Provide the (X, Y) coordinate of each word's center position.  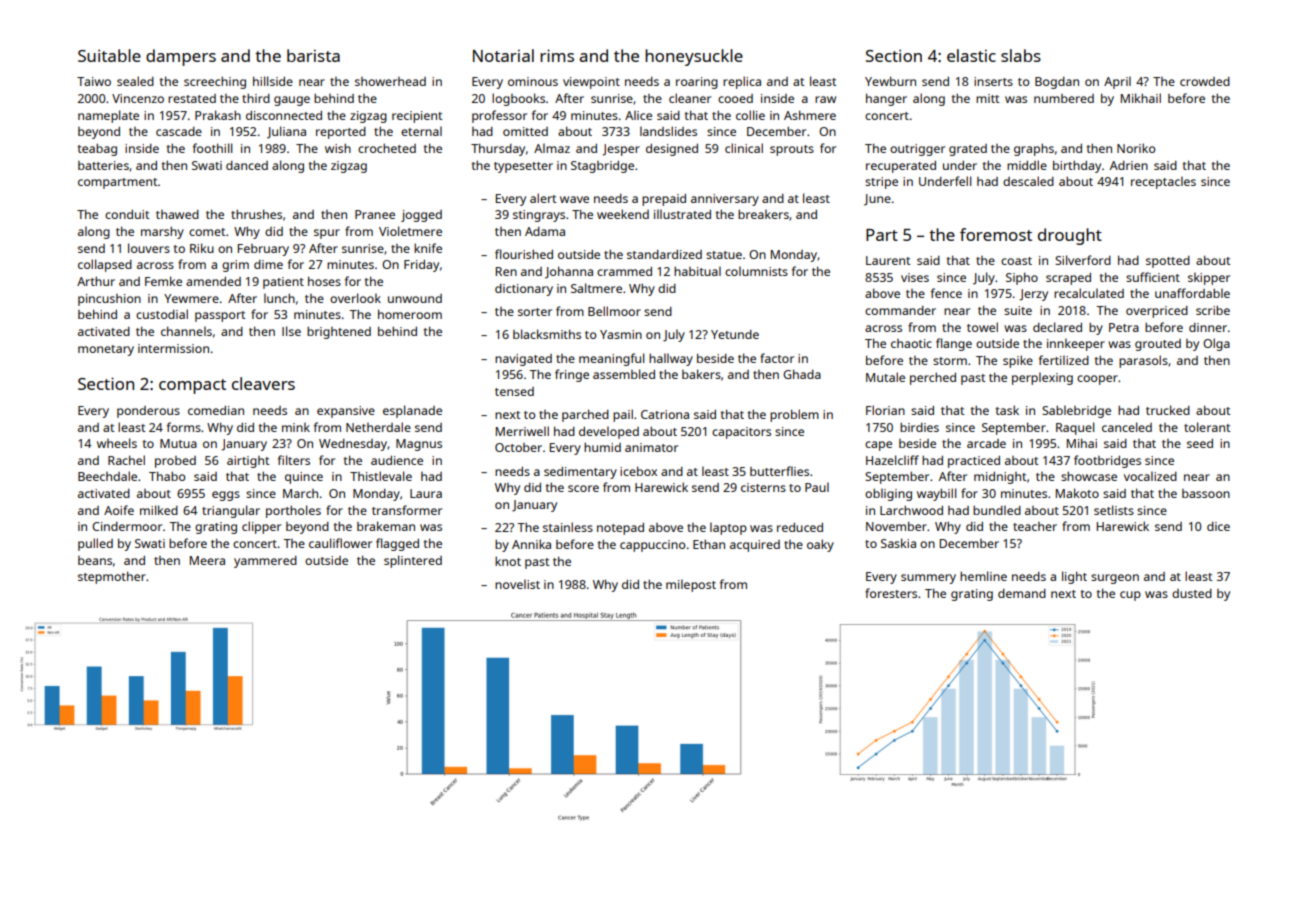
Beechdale (107, 476)
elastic (971, 55)
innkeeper (1076, 344)
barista (313, 55)
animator (651, 447)
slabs (1021, 55)
